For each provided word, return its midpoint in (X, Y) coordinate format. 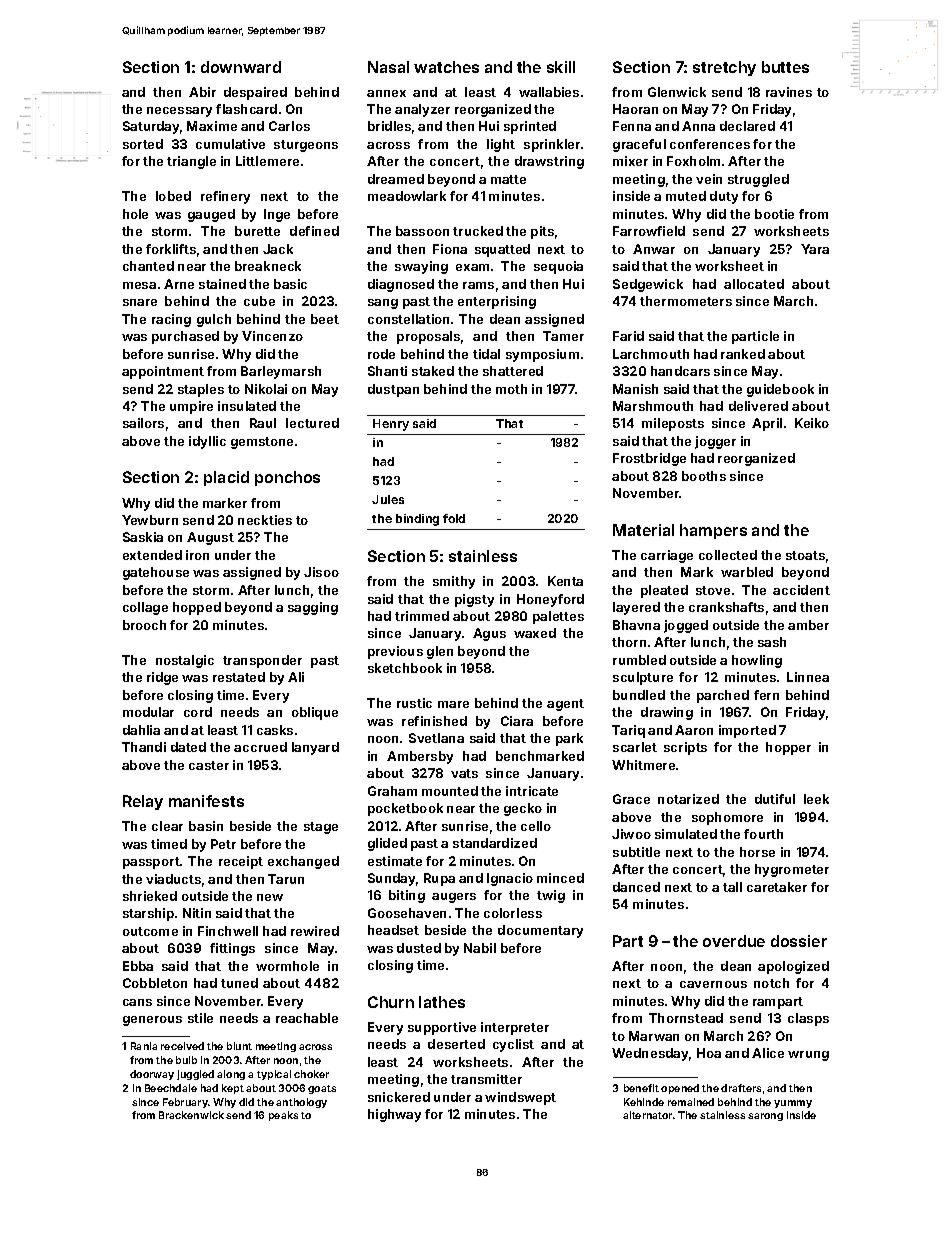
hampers (713, 531)
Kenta (565, 581)
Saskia (143, 537)
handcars (680, 371)
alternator (647, 1115)
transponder (262, 661)
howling (757, 661)
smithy (454, 582)
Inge (277, 215)
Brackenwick (191, 1115)
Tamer (563, 336)
